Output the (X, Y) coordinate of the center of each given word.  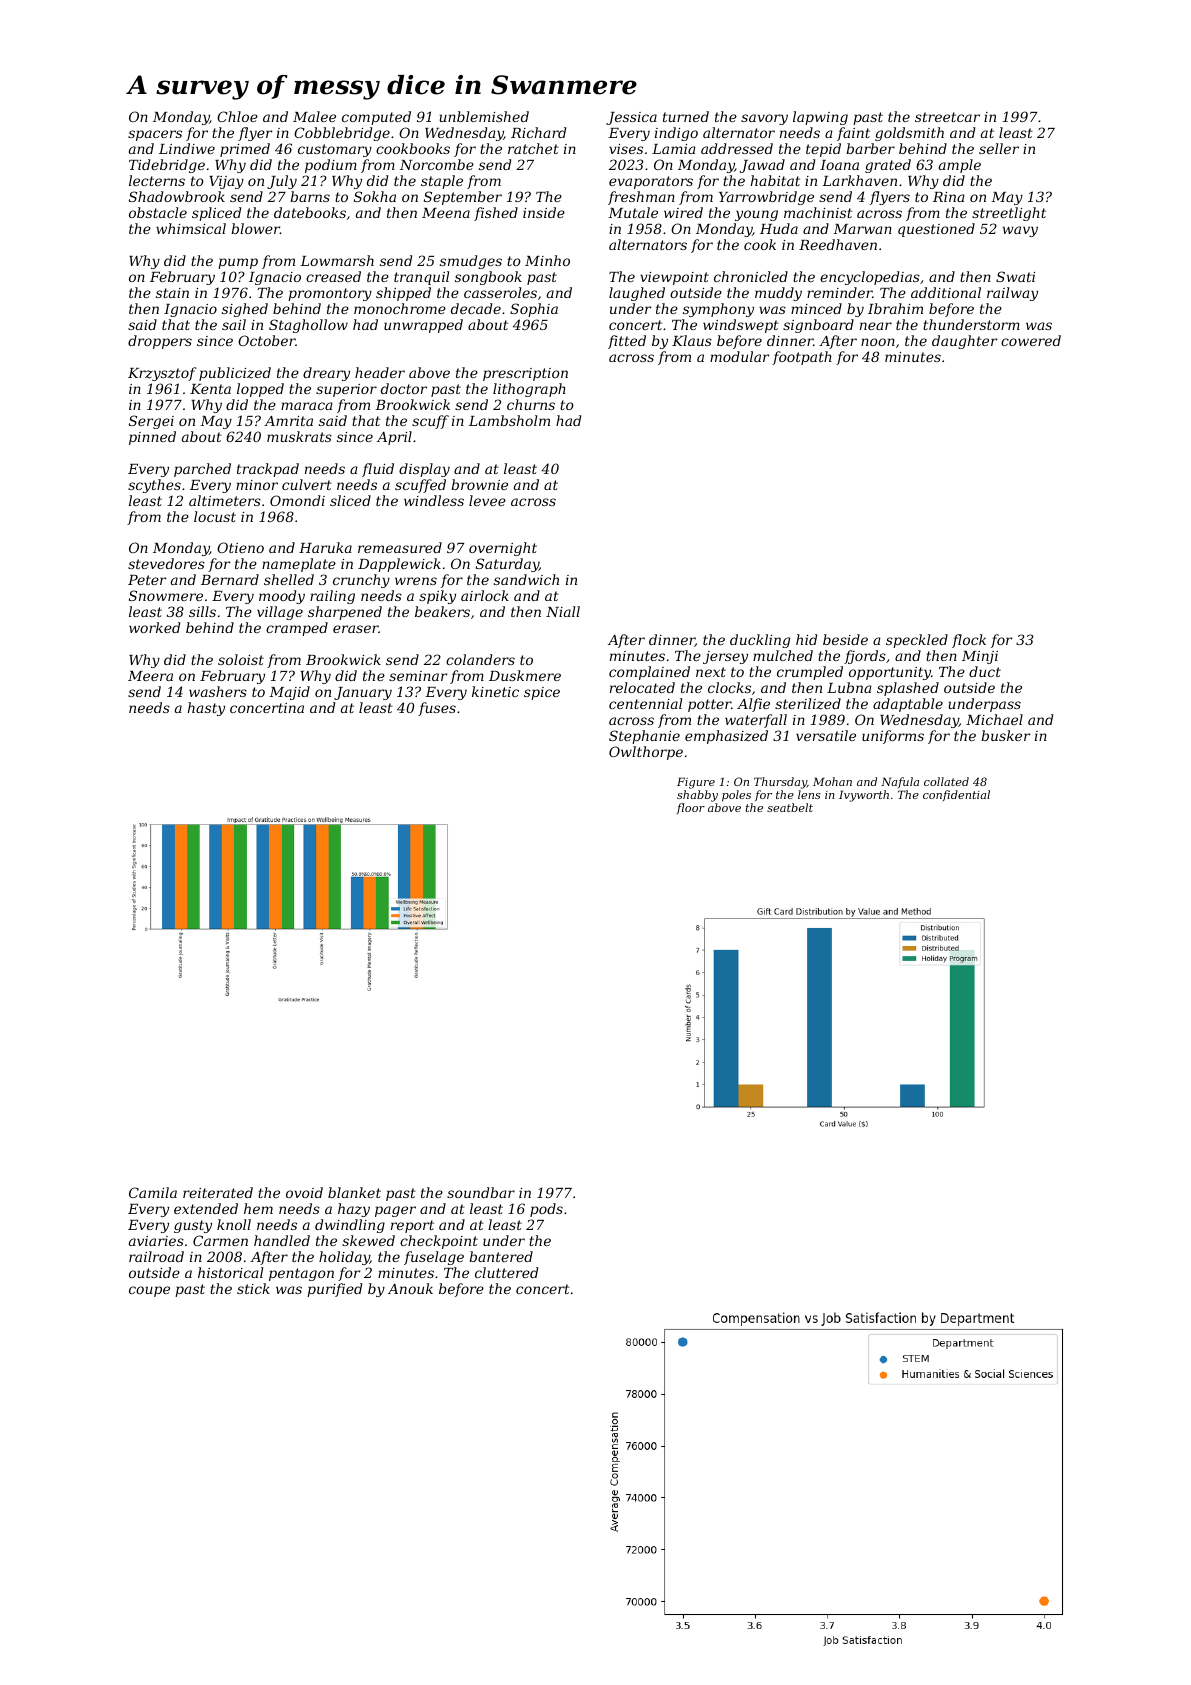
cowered (1031, 340)
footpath (802, 358)
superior (346, 390)
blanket (354, 1192)
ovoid (304, 1192)
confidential (956, 795)
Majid (289, 693)
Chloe (237, 116)
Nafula (900, 782)
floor (691, 808)
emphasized (726, 737)
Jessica (631, 118)
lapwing (820, 118)
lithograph (529, 390)
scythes (154, 486)
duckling (760, 641)
